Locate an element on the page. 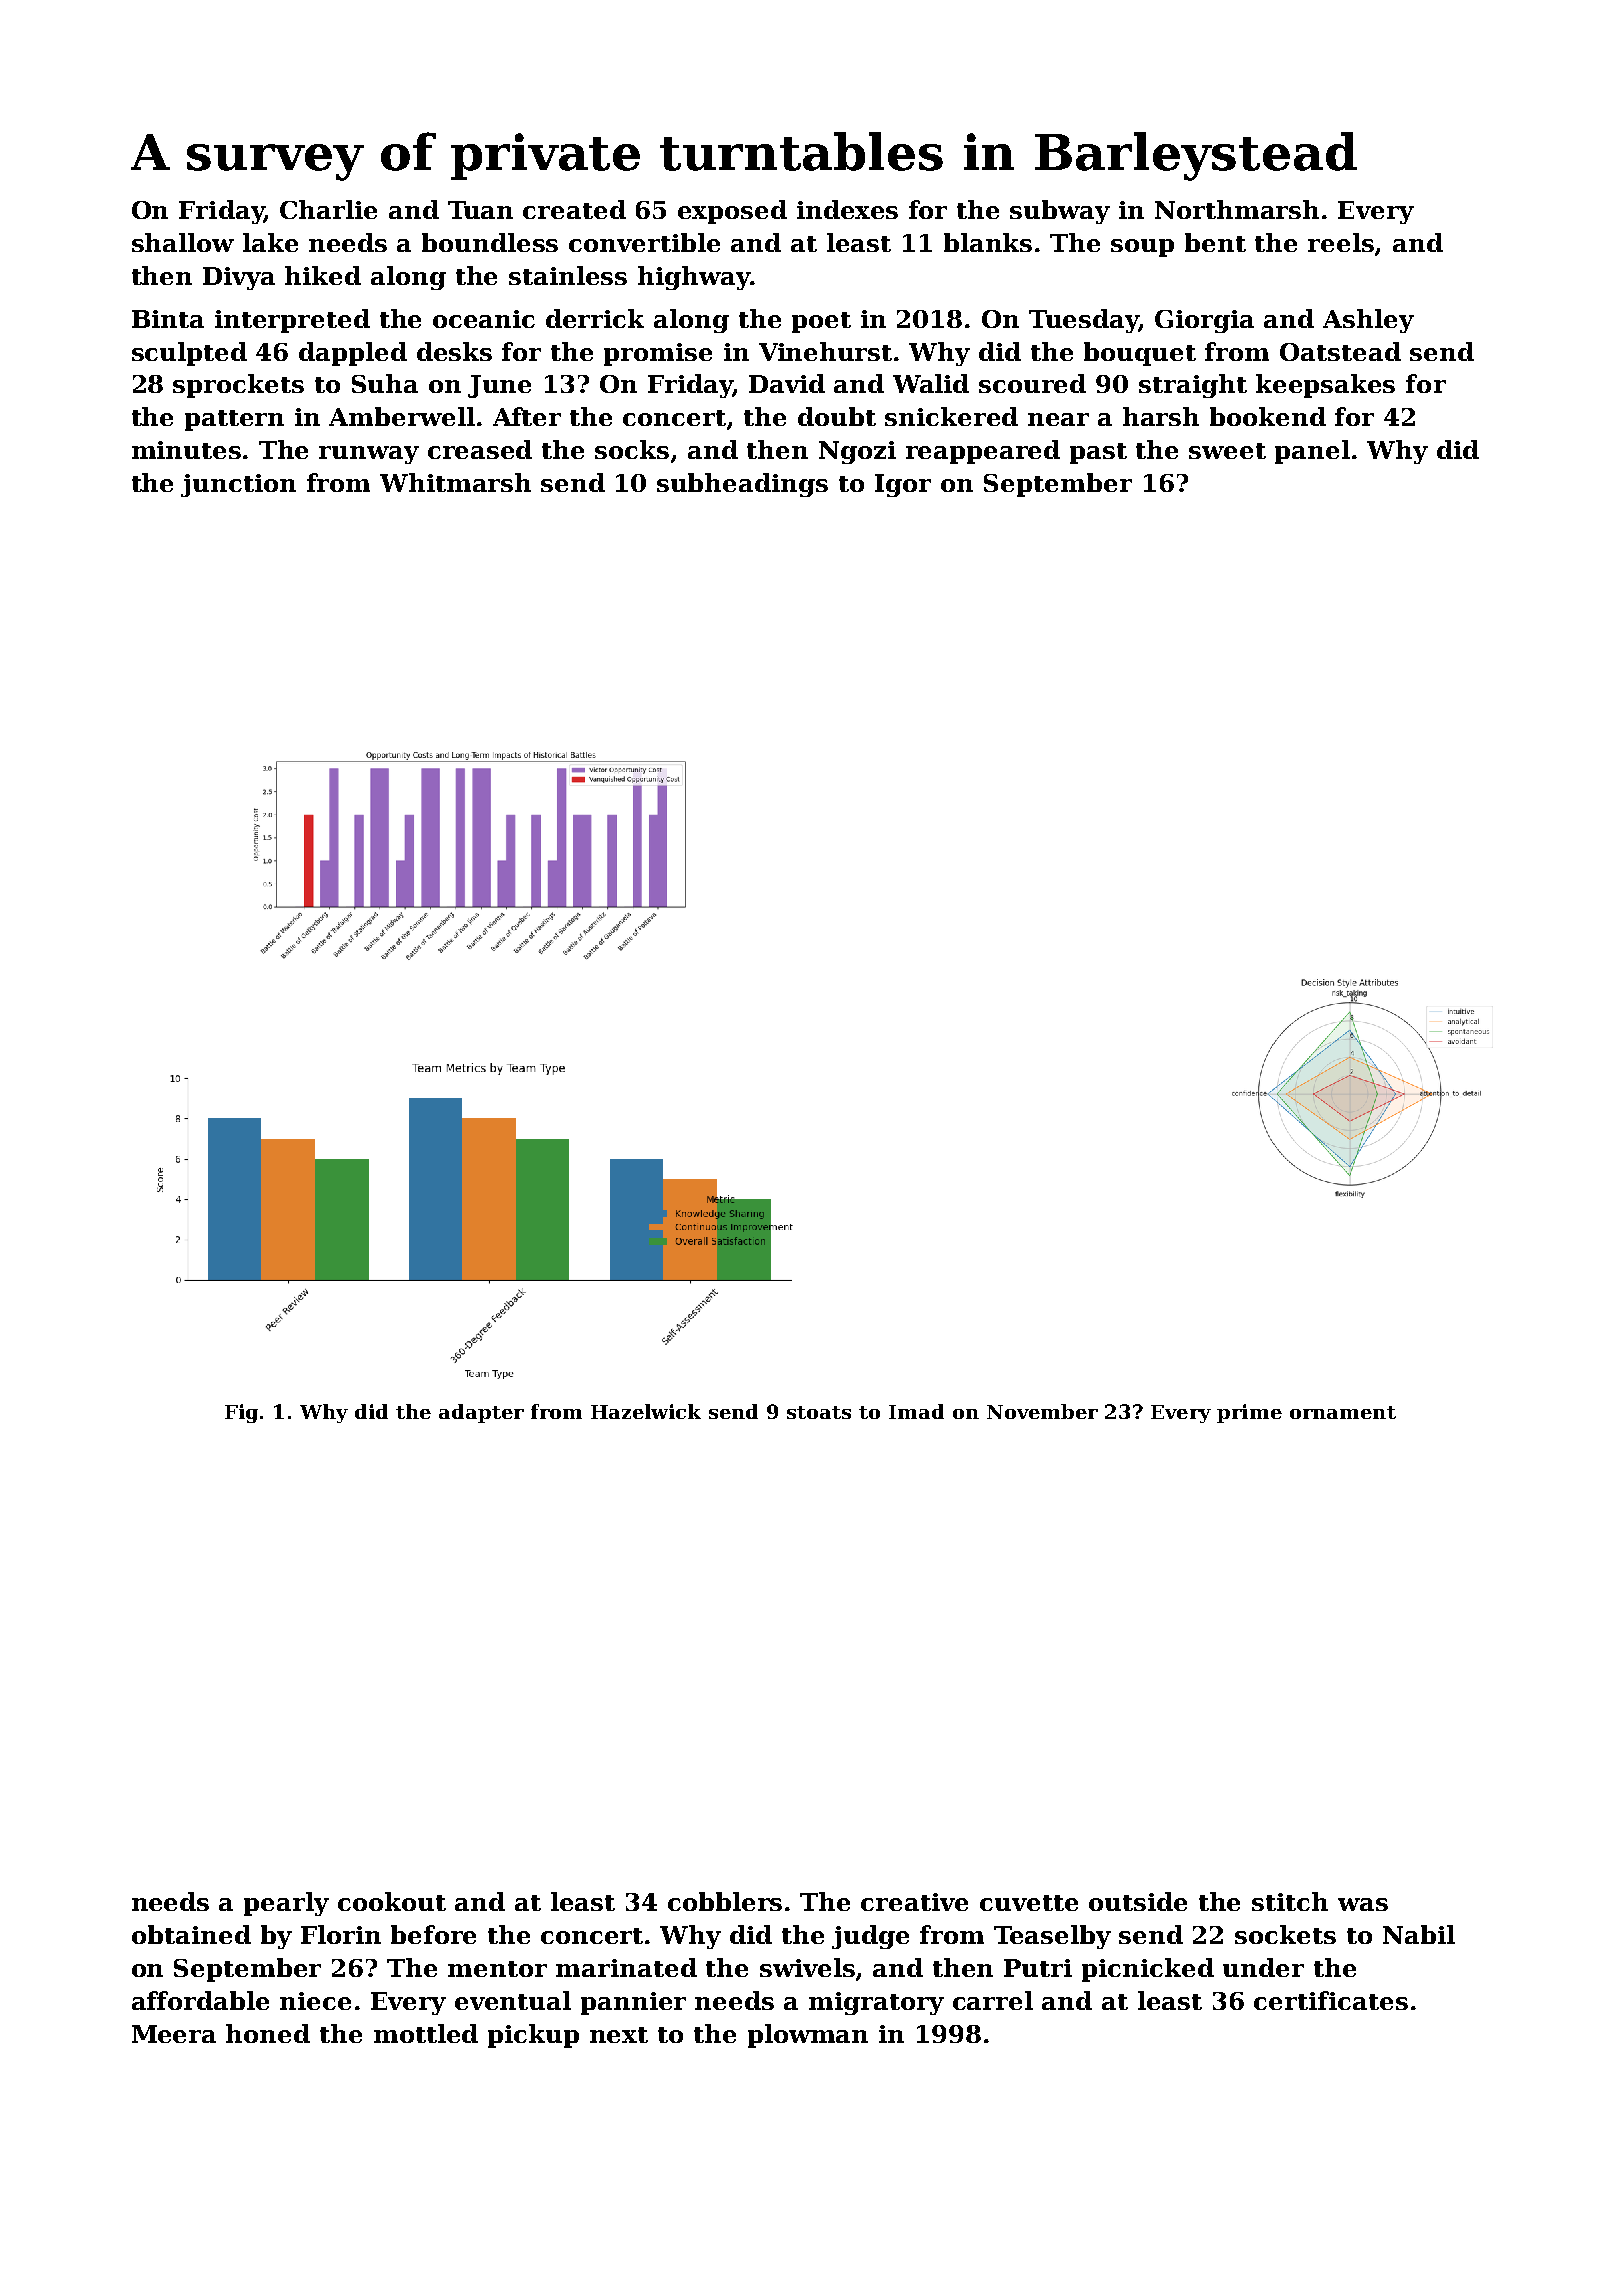  cookout is located at coordinates (392, 1901).
